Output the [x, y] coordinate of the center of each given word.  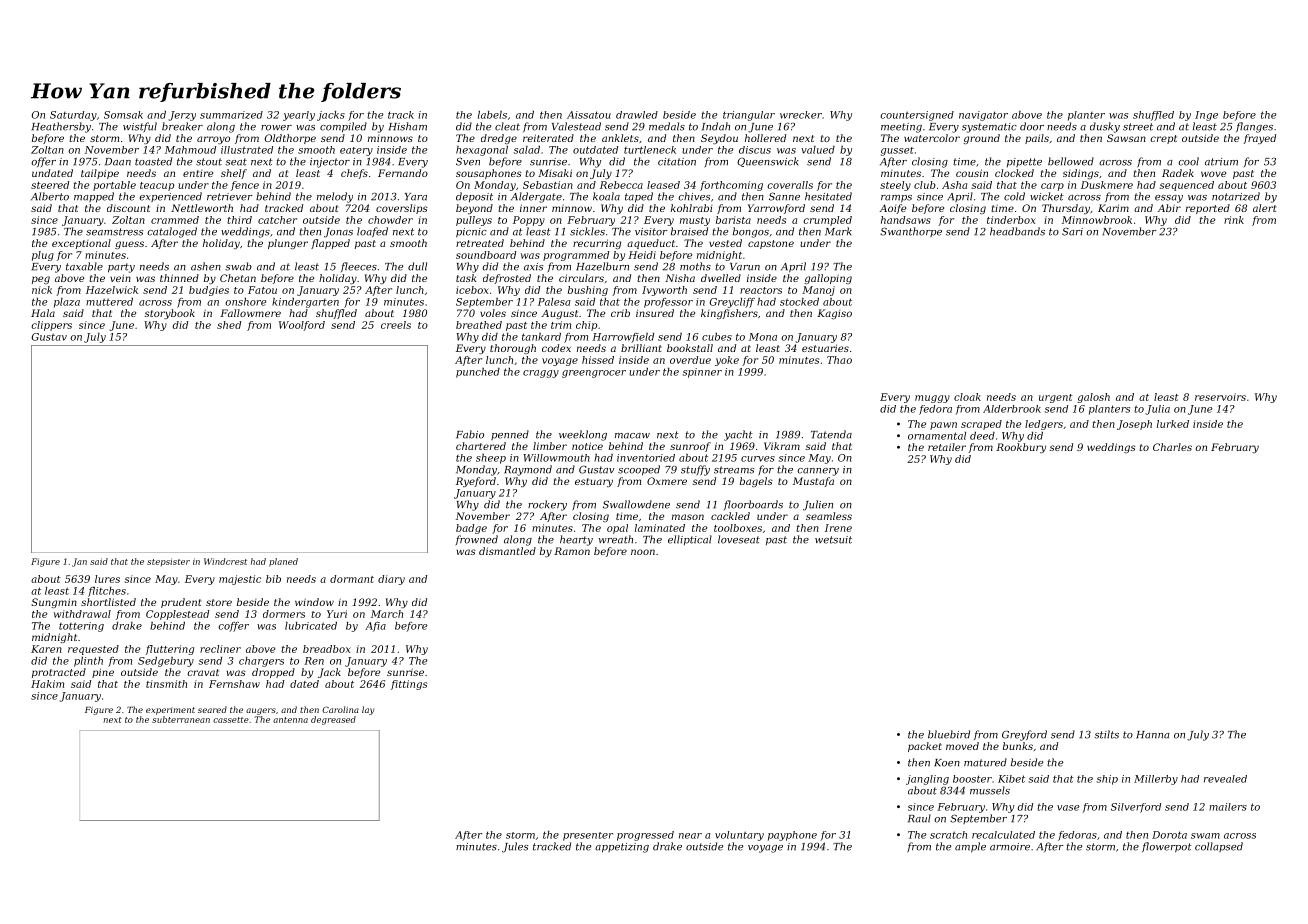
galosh [1094, 398]
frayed [1260, 139]
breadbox [327, 649]
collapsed [1219, 847]
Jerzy [182, 116]
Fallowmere [250, 313]
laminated [660, 528]
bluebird [949, 734]
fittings [409, 685]
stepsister [168, 562]
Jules [515, 847]
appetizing [622, 848]
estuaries [825, 348]
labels [492, 115]
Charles [1172, 447]
